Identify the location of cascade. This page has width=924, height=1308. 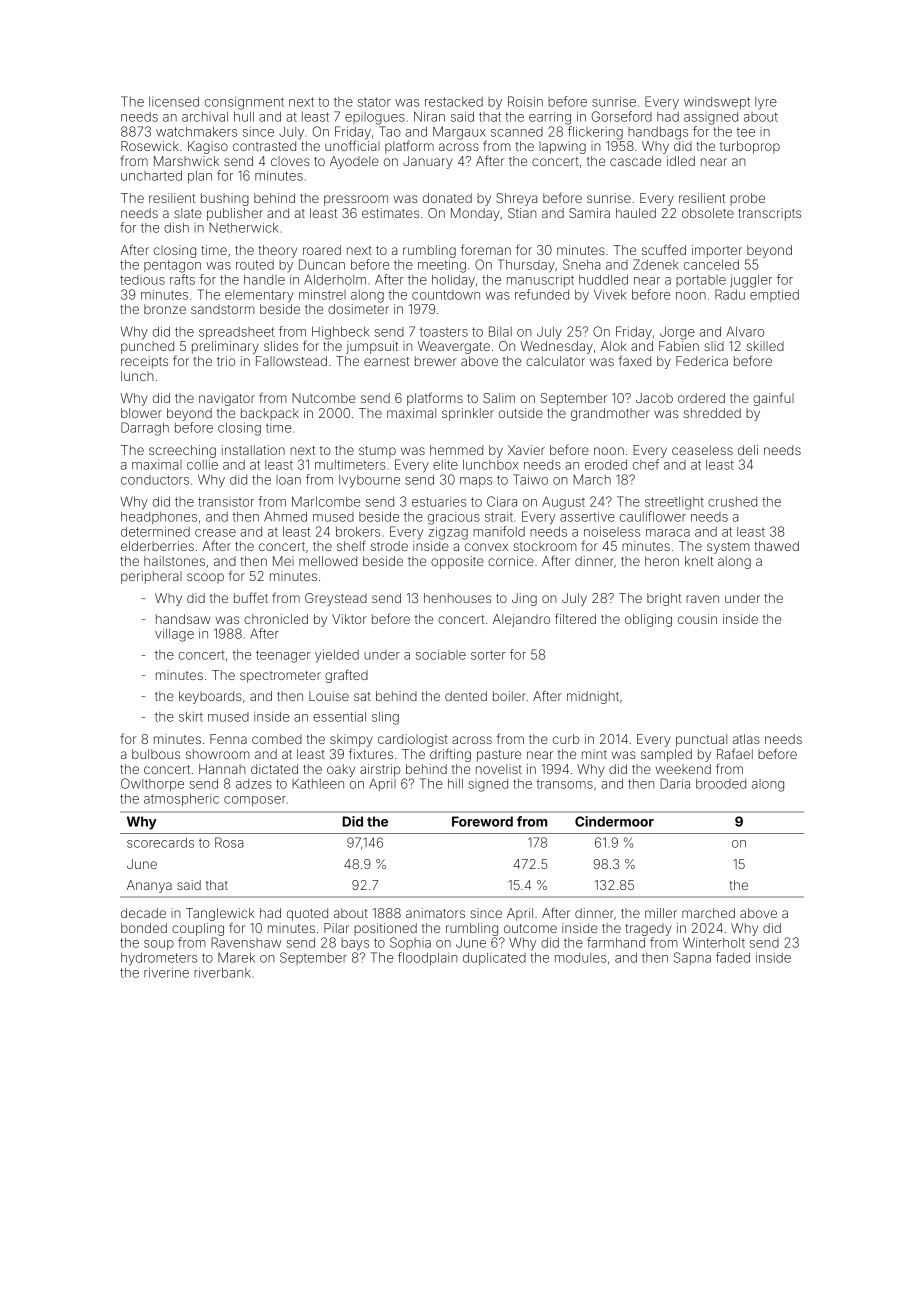
(635, 161).
